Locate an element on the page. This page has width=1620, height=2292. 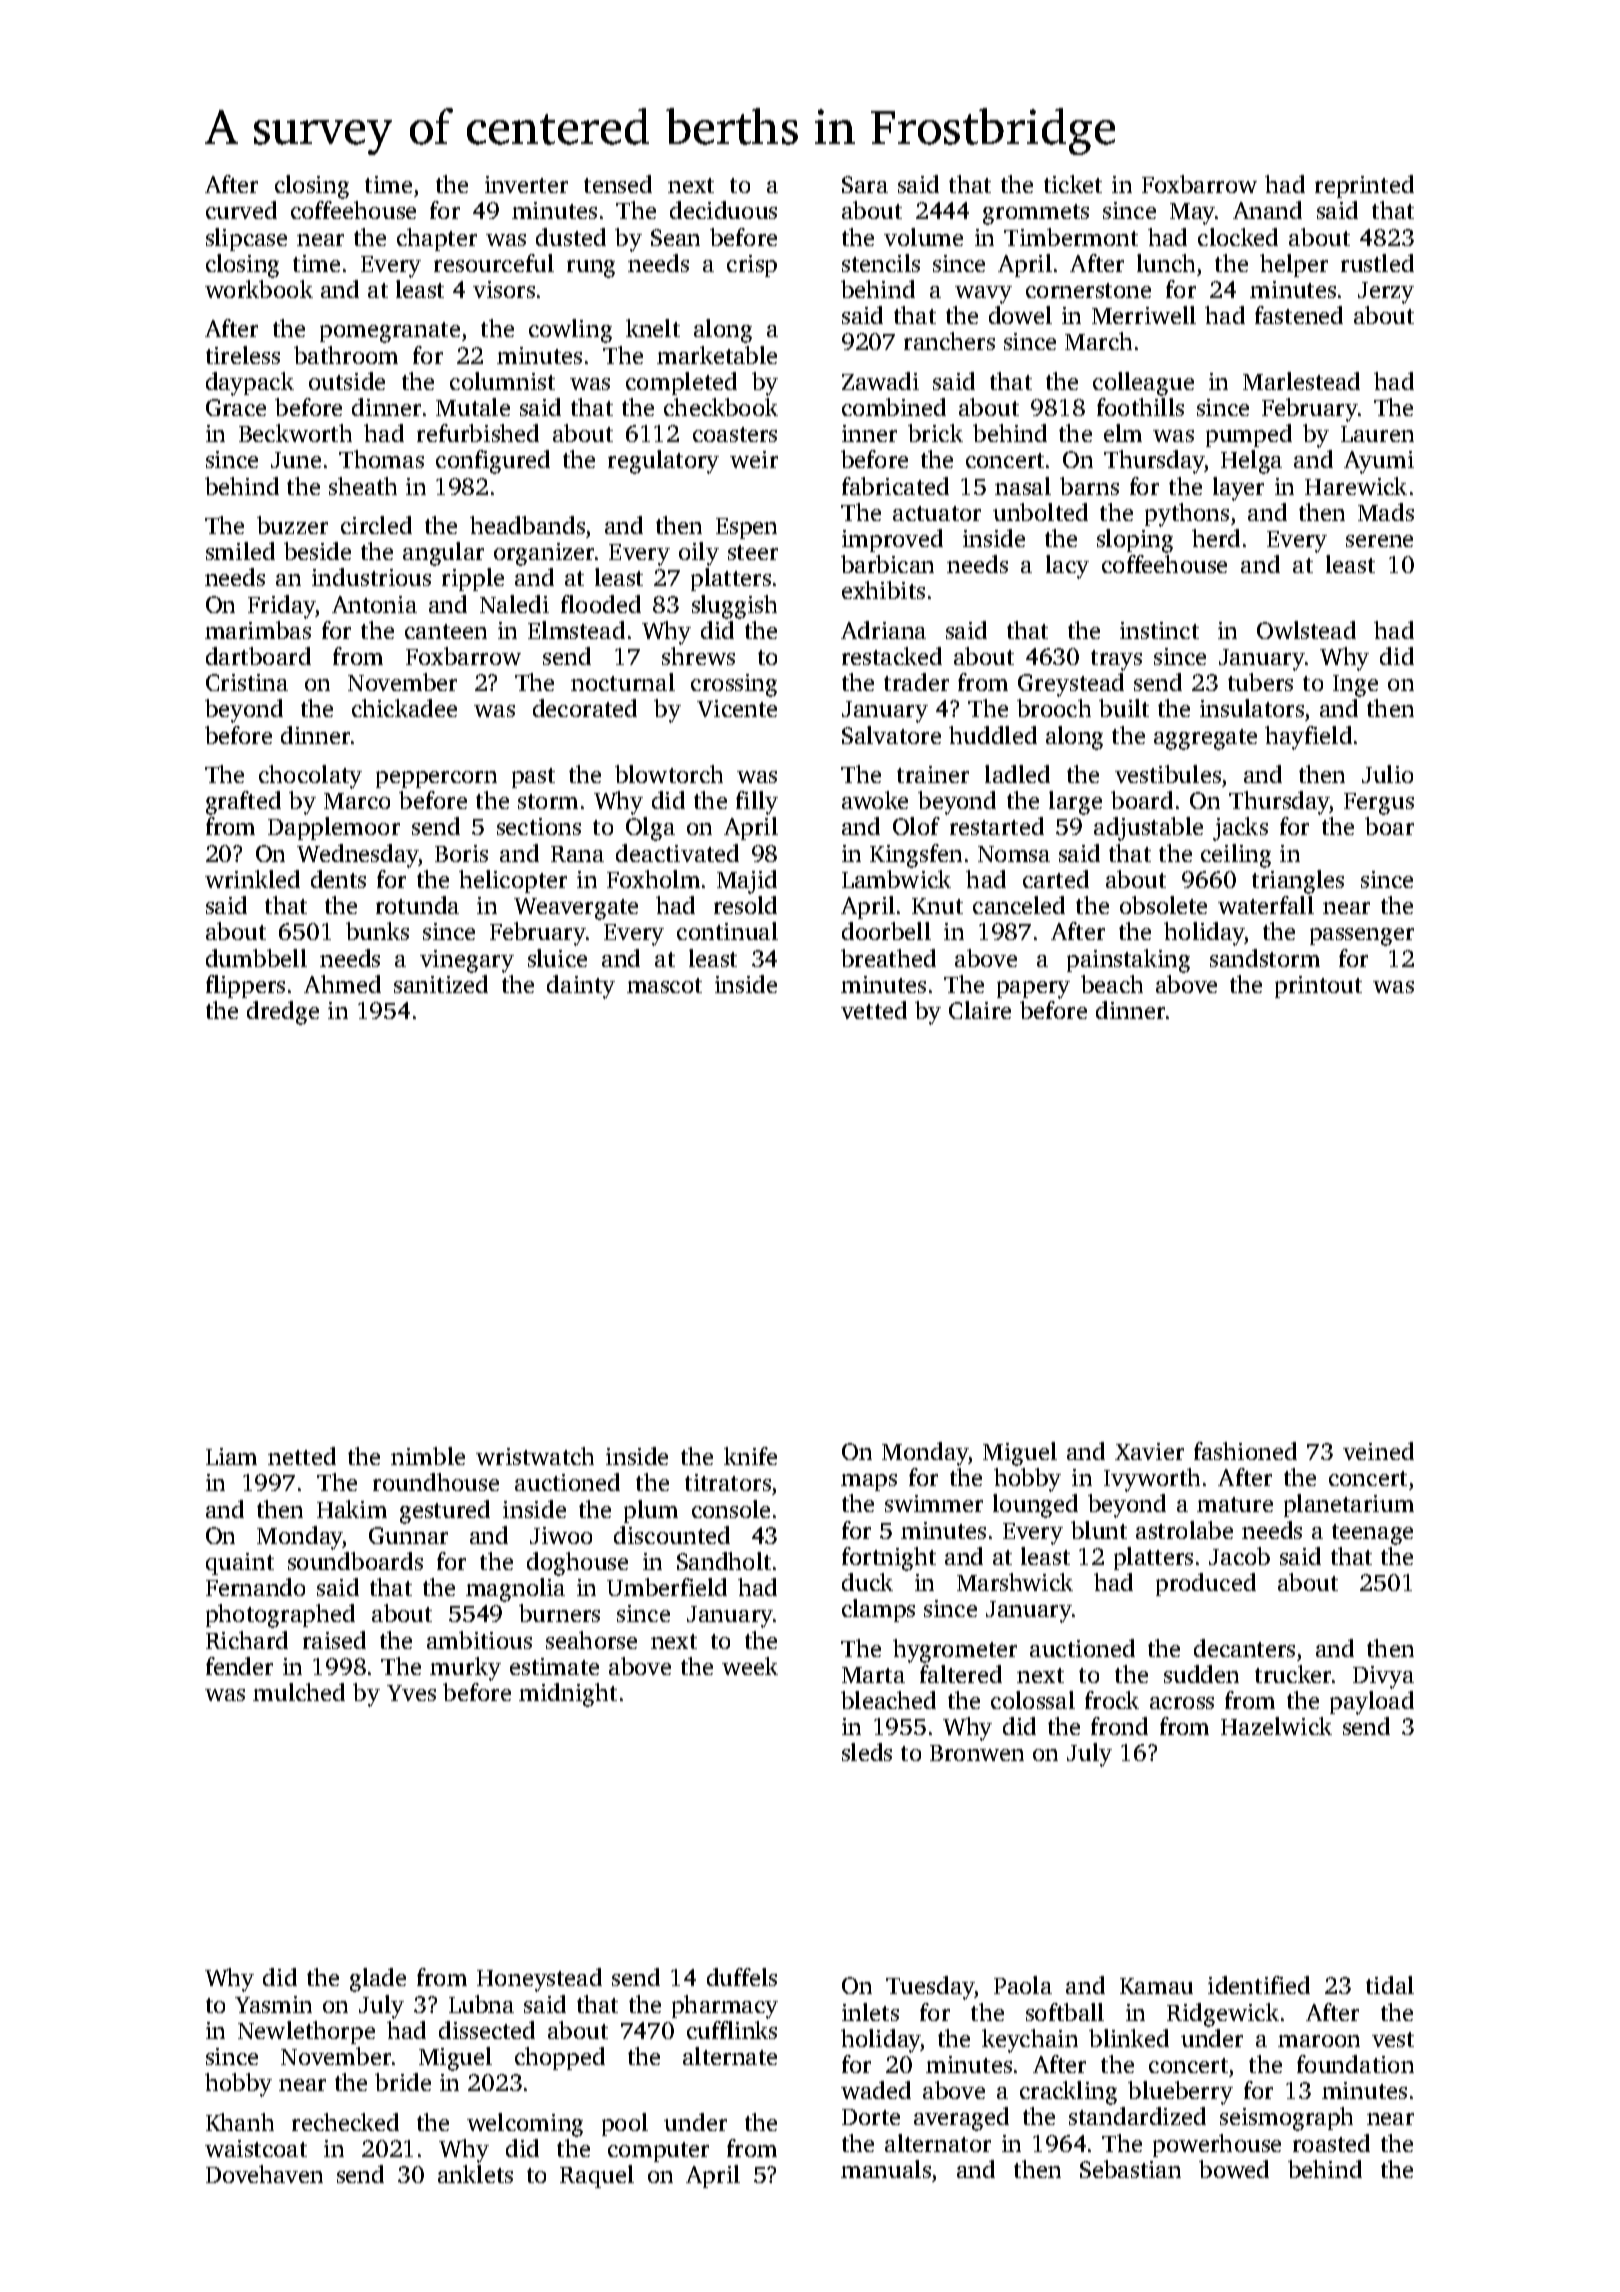
Helga is located at coordinates (1251, 462).
